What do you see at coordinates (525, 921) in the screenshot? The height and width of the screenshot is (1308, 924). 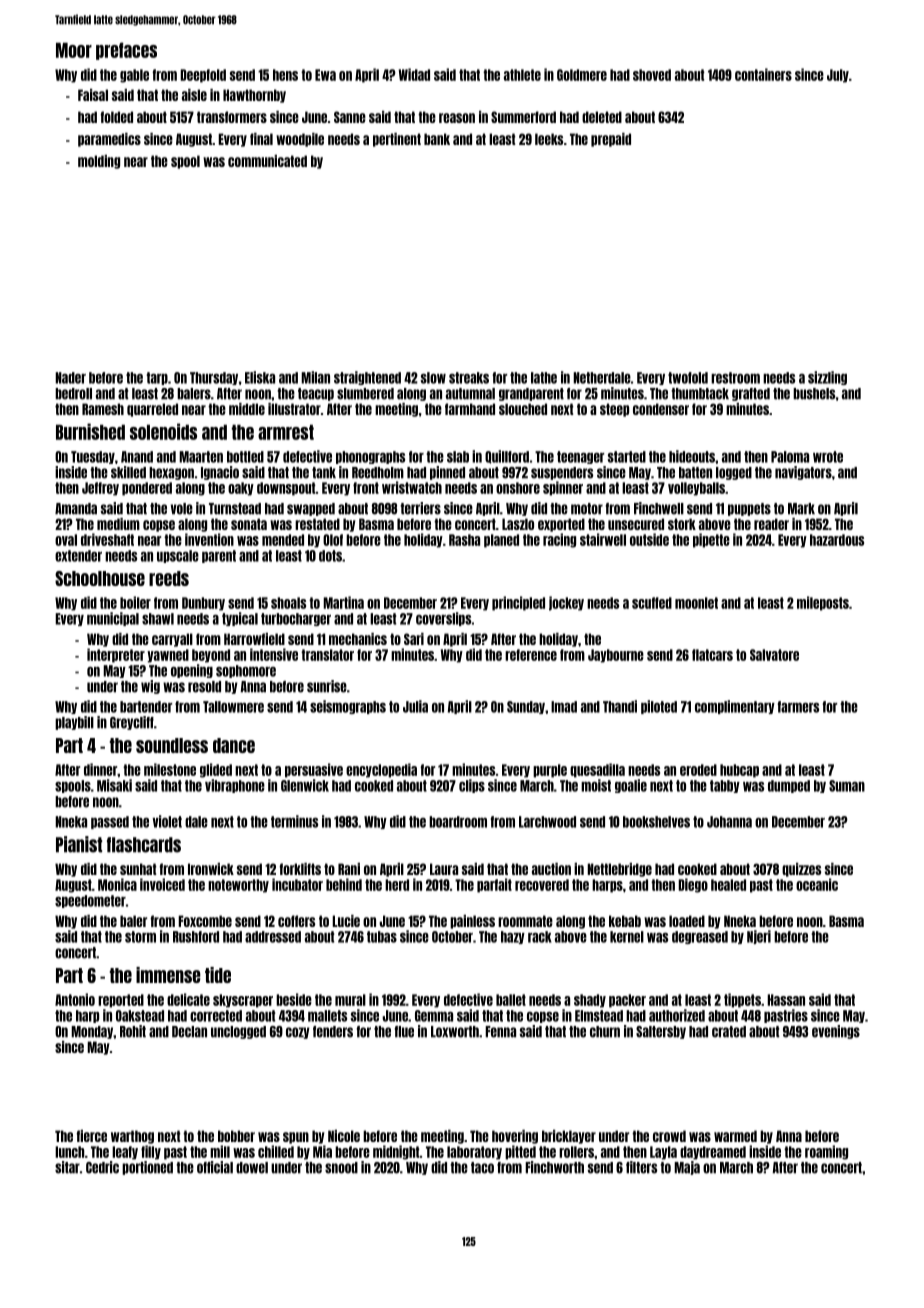 I see `roommate` at bounding box center [525, 921].
